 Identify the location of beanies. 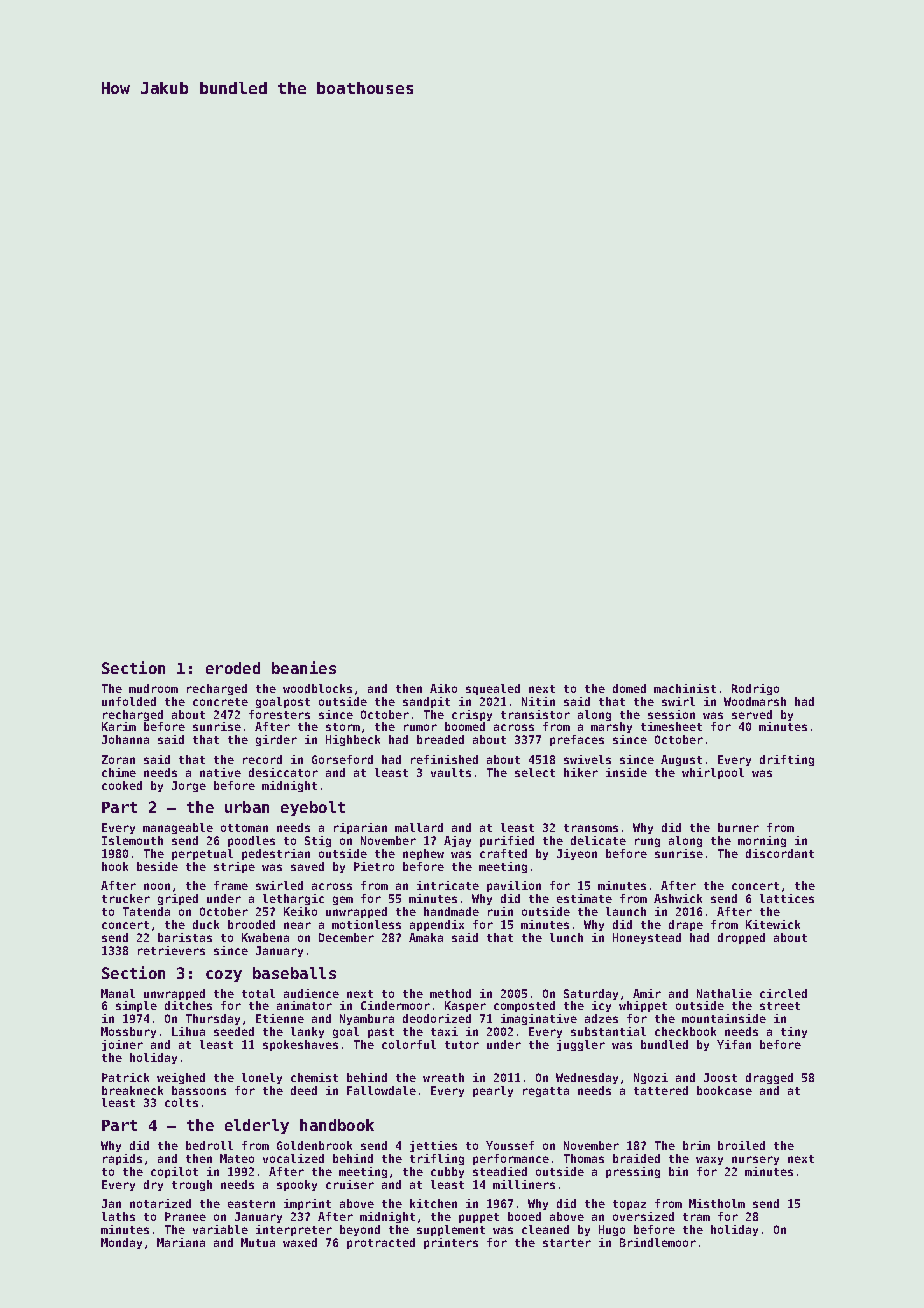
(304, 667).
